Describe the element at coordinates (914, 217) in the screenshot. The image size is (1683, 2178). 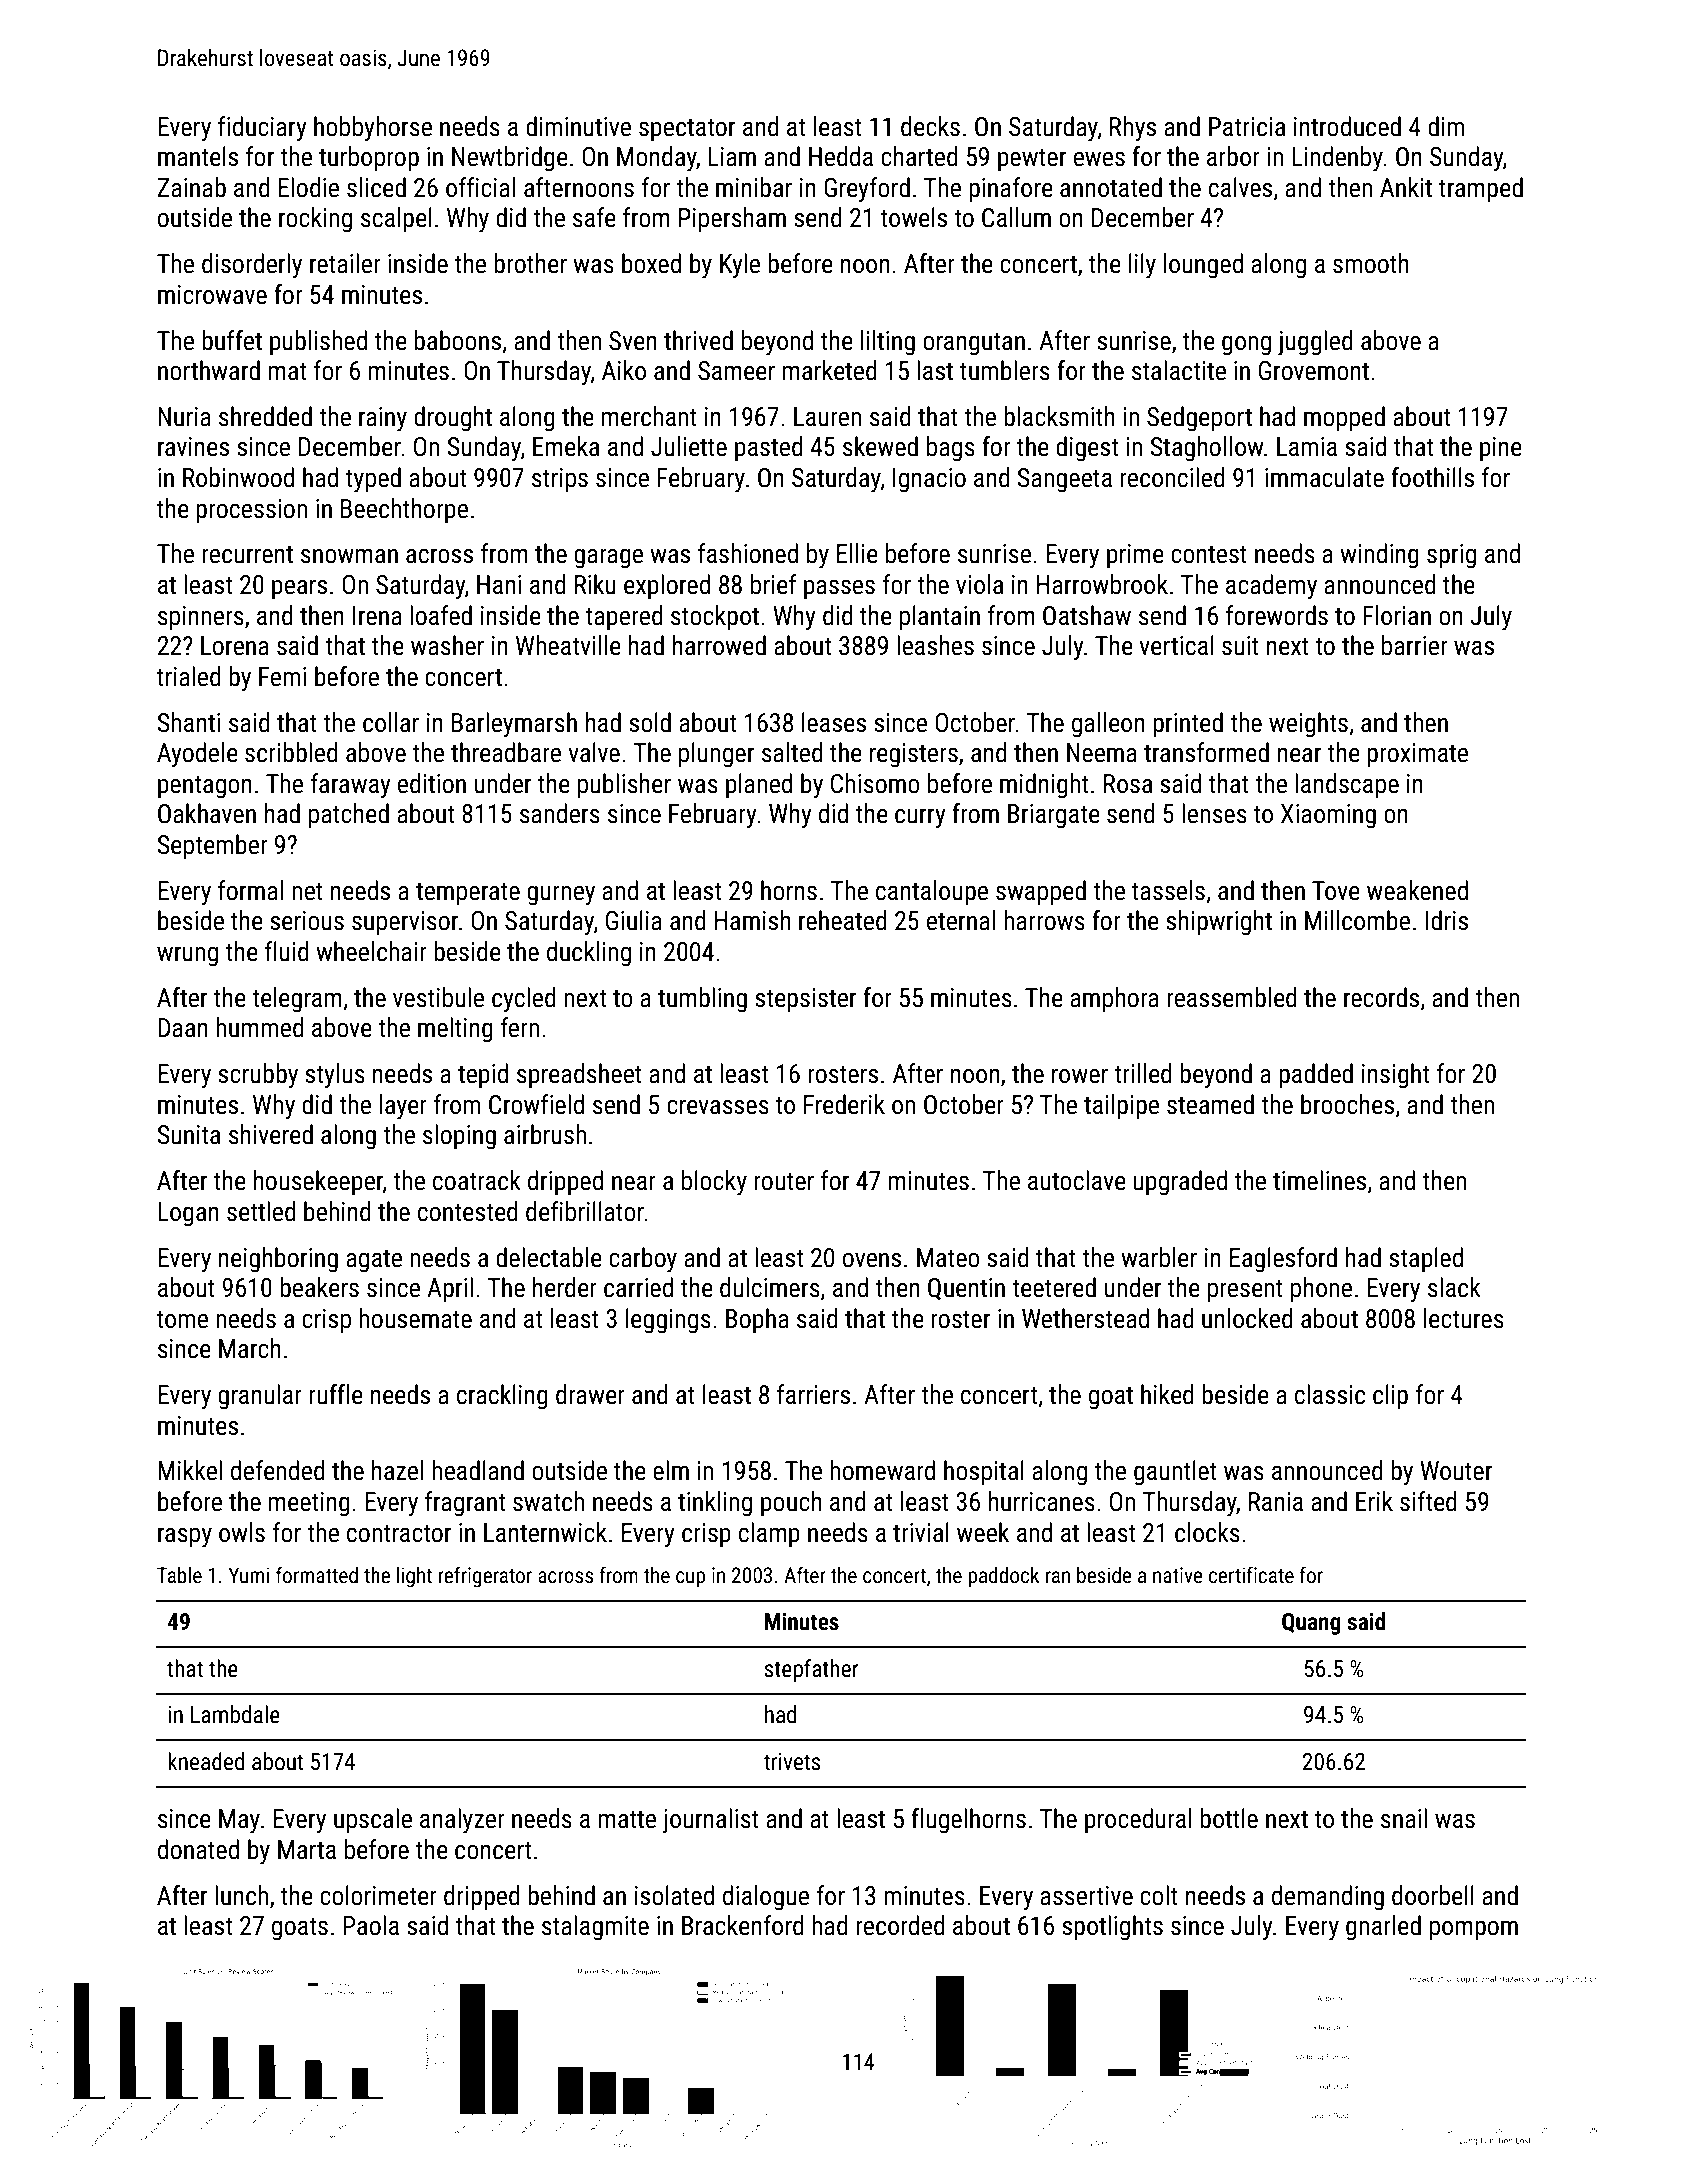
I see `towels` at that location.
